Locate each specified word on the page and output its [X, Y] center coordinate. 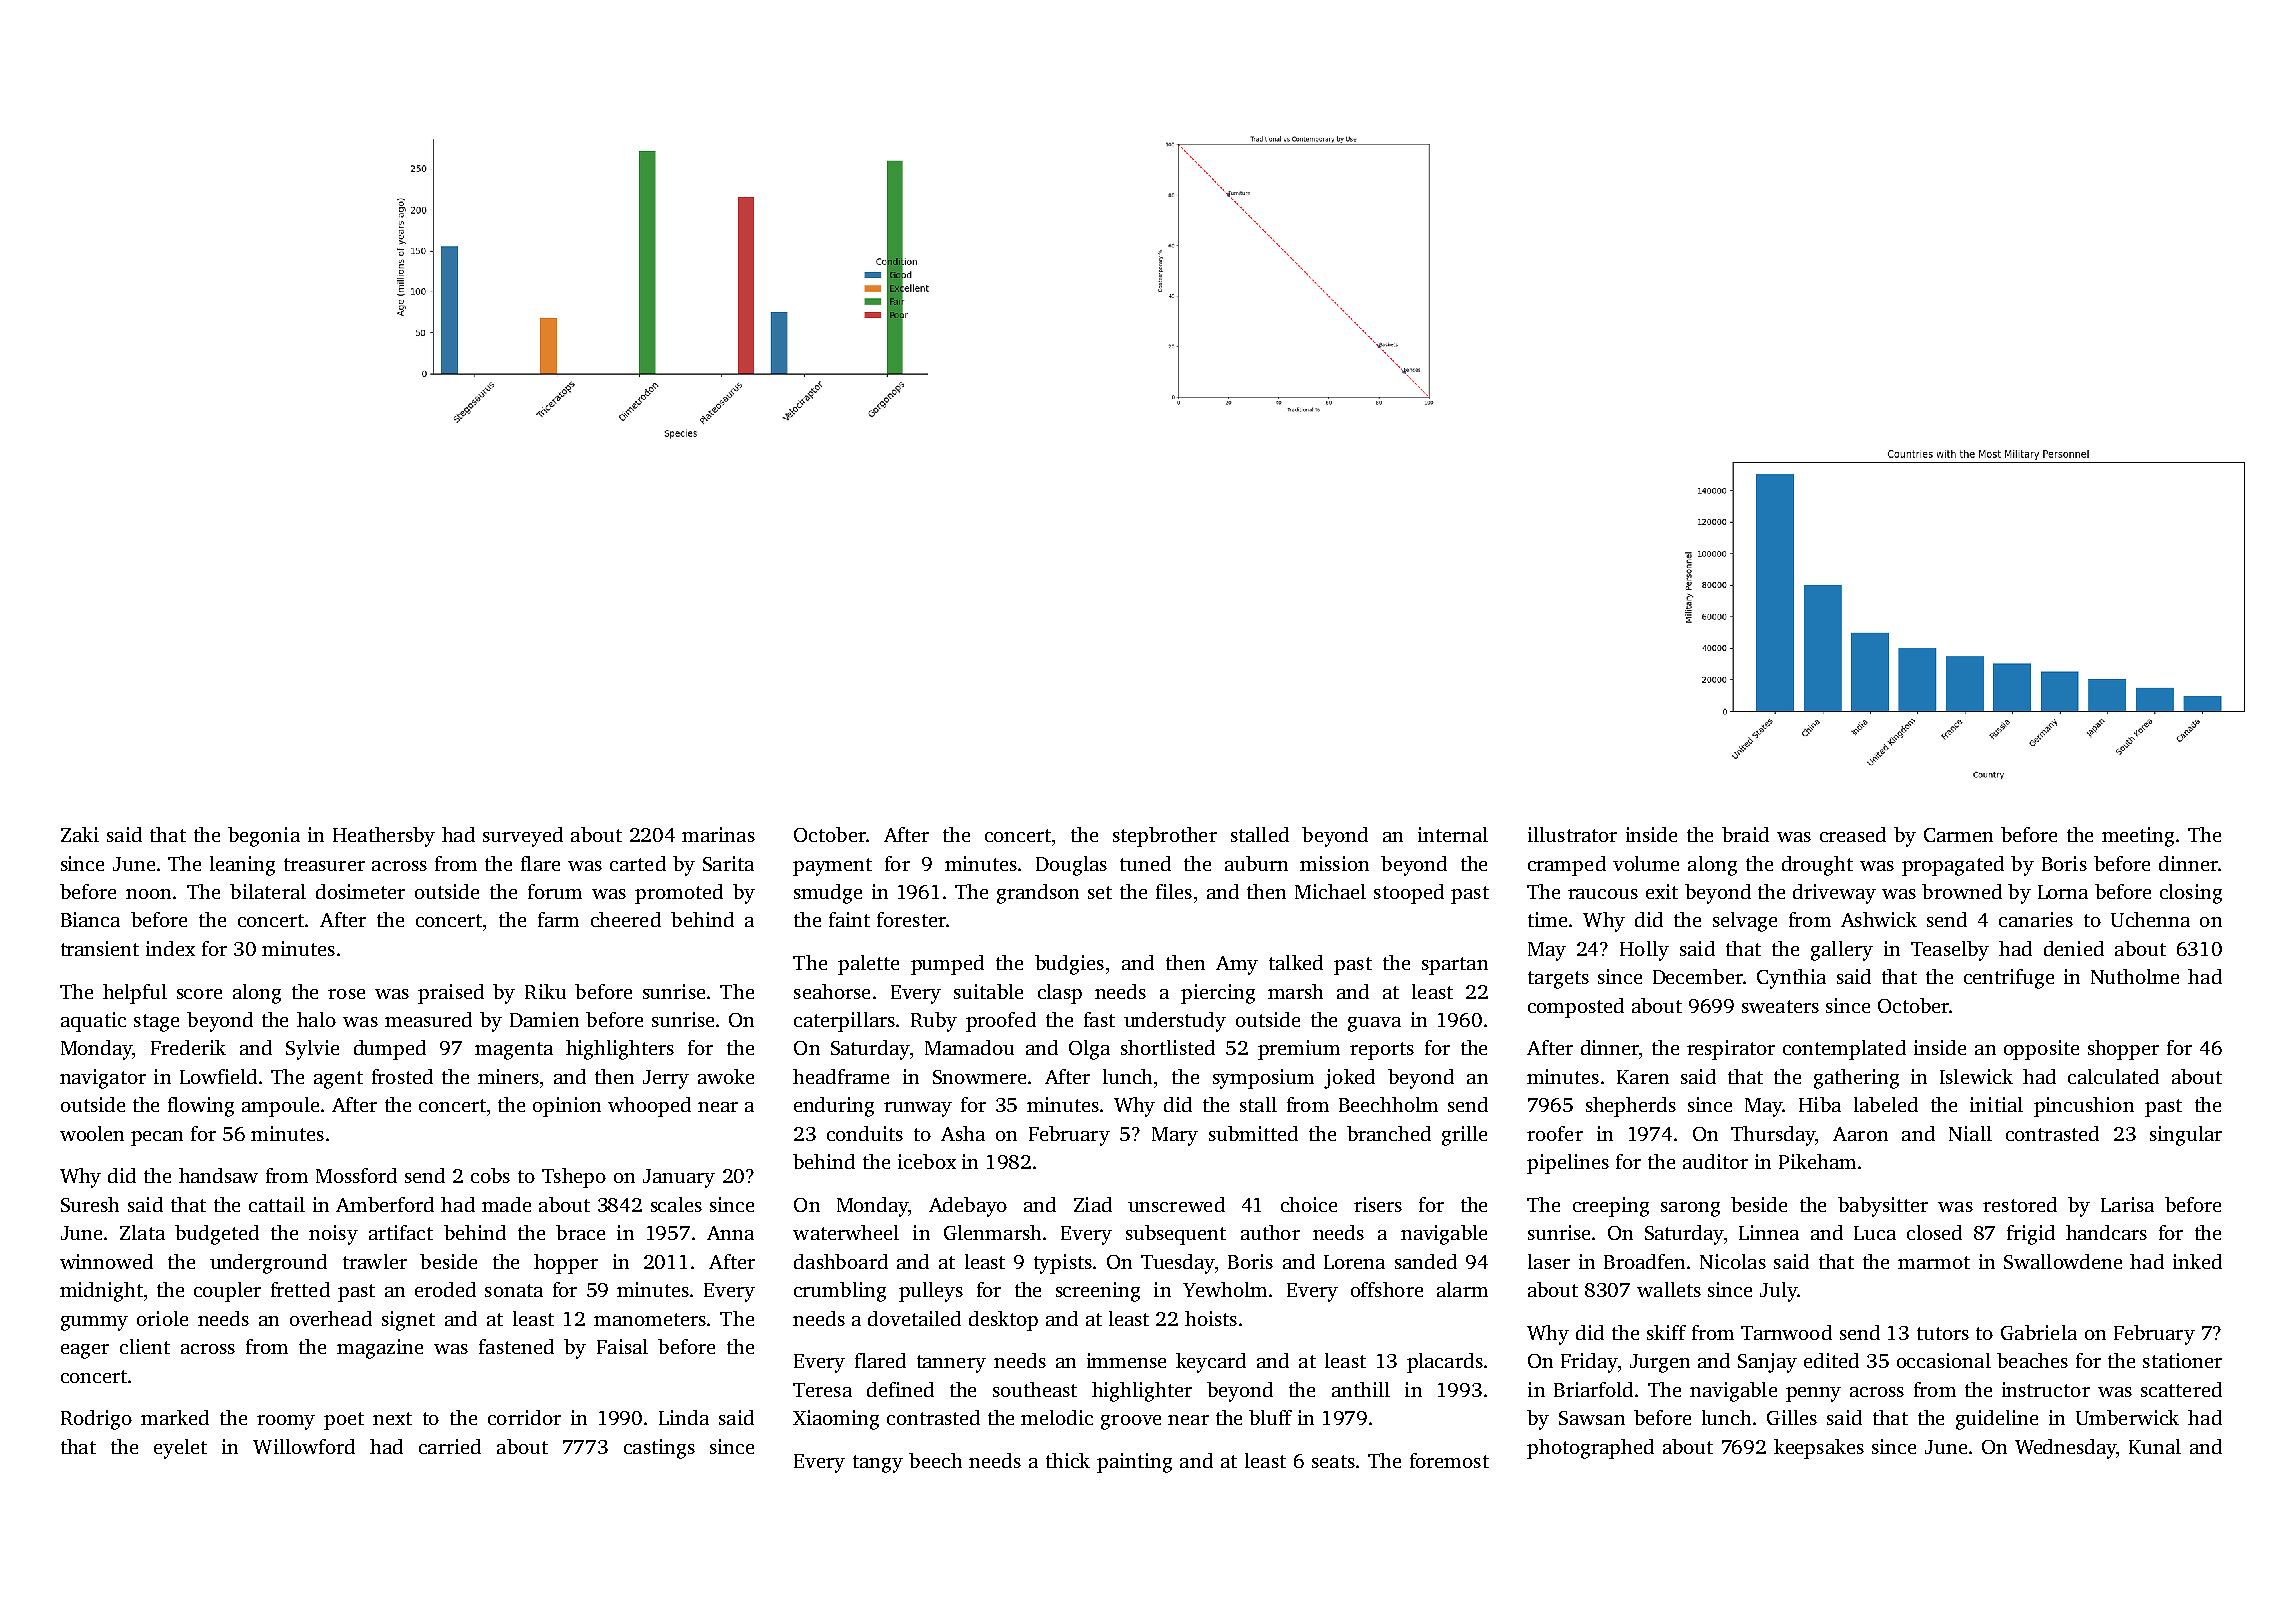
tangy [878, 1464]
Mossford [356, 1175]
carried [450, 1446]
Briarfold [1593, 1389]
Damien [544, 1019]
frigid [2031, 1235]
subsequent [1176, 1235]
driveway [1834, 894]
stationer [2182, 1360]
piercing [1218, 994]
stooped [1409, 894]
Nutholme [2135, 976]
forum [555, 891]
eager [85, 1351]
